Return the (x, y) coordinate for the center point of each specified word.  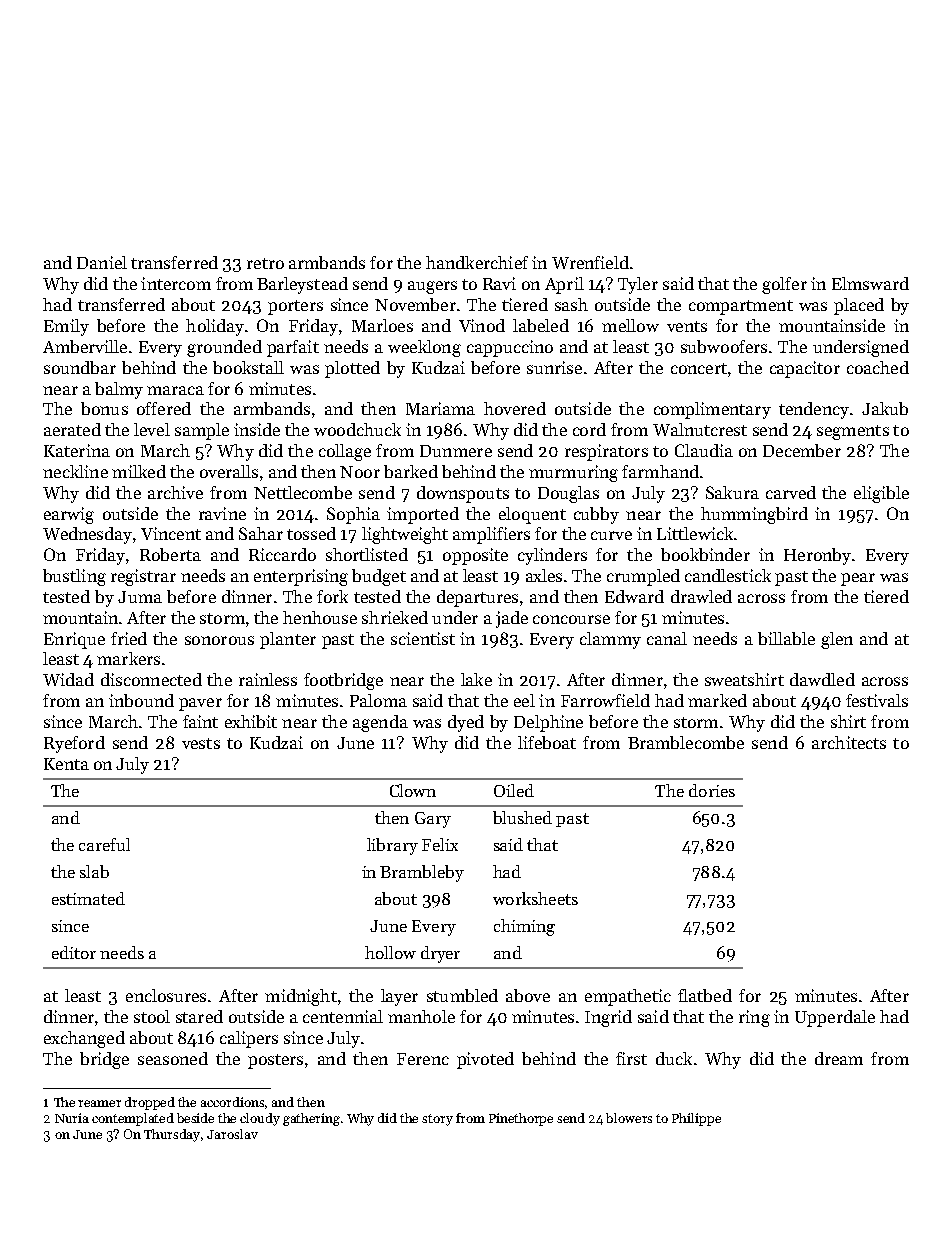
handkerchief (477, 262)
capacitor (805, 369)
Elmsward (870, 283)
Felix (440, 844)
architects (849, 742)
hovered (515, 408)
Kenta (66, 764)
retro (265, 263)
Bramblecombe (686, 742)
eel (524, 700)
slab (94, 871)
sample (202, 431)
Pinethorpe (521, 1119)
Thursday (172, 1135)
